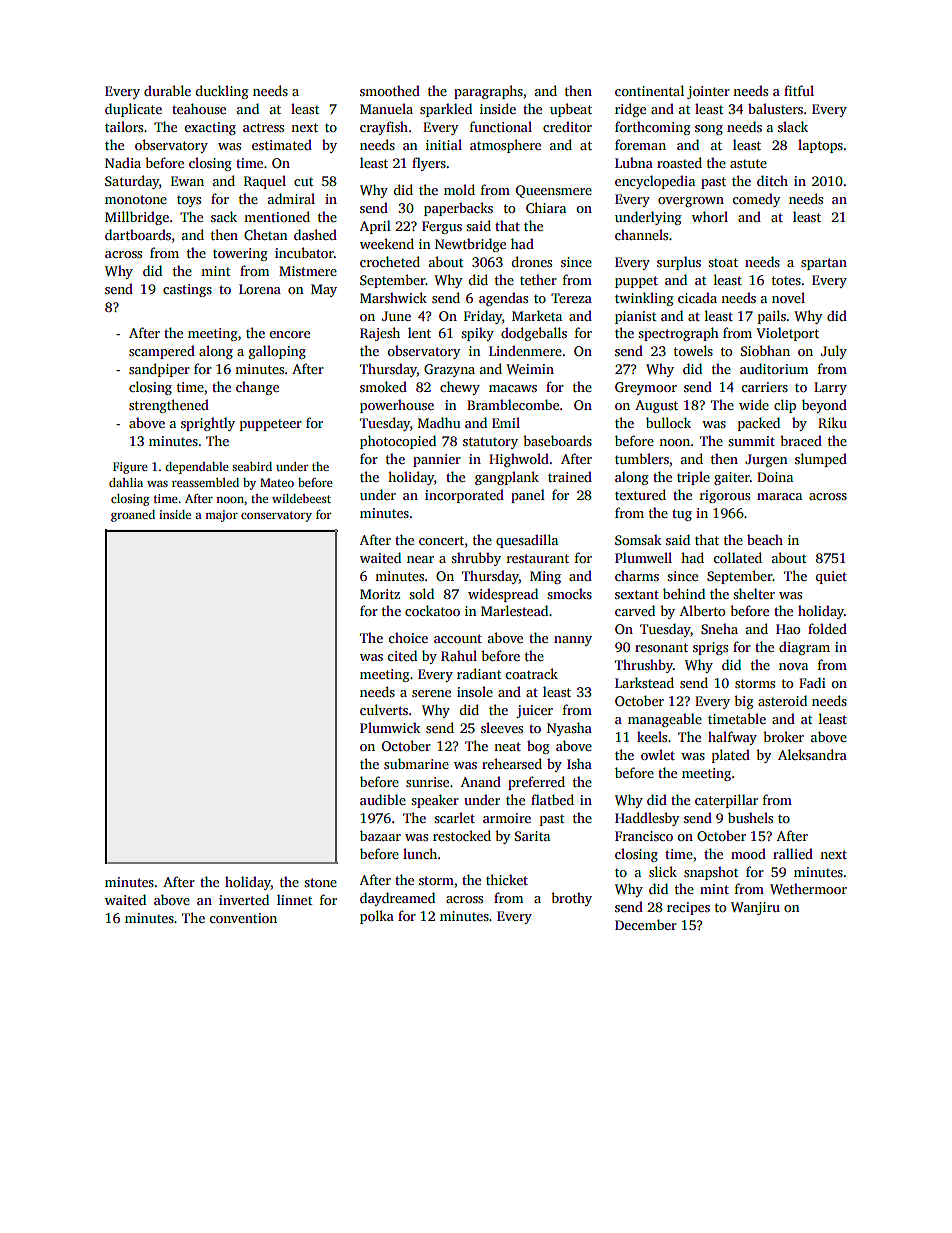 Image resolution: width=952 pixels, height=1233 pixels. What do you see at coordinates (221, 516) in the document?
I see `major` at bounding box center [221, 516].
